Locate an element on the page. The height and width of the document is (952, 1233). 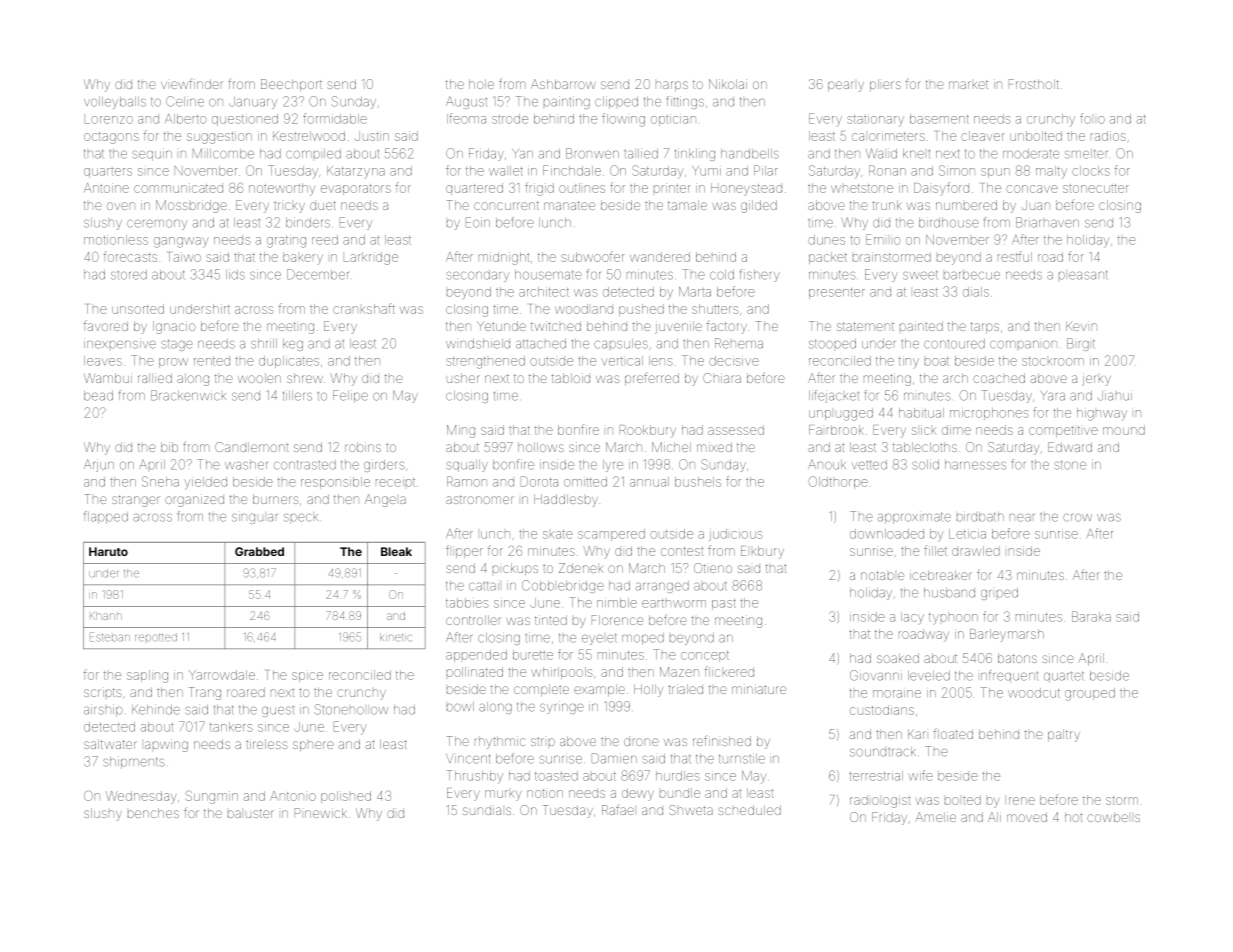
murky is located at coordinates (503, 795).
